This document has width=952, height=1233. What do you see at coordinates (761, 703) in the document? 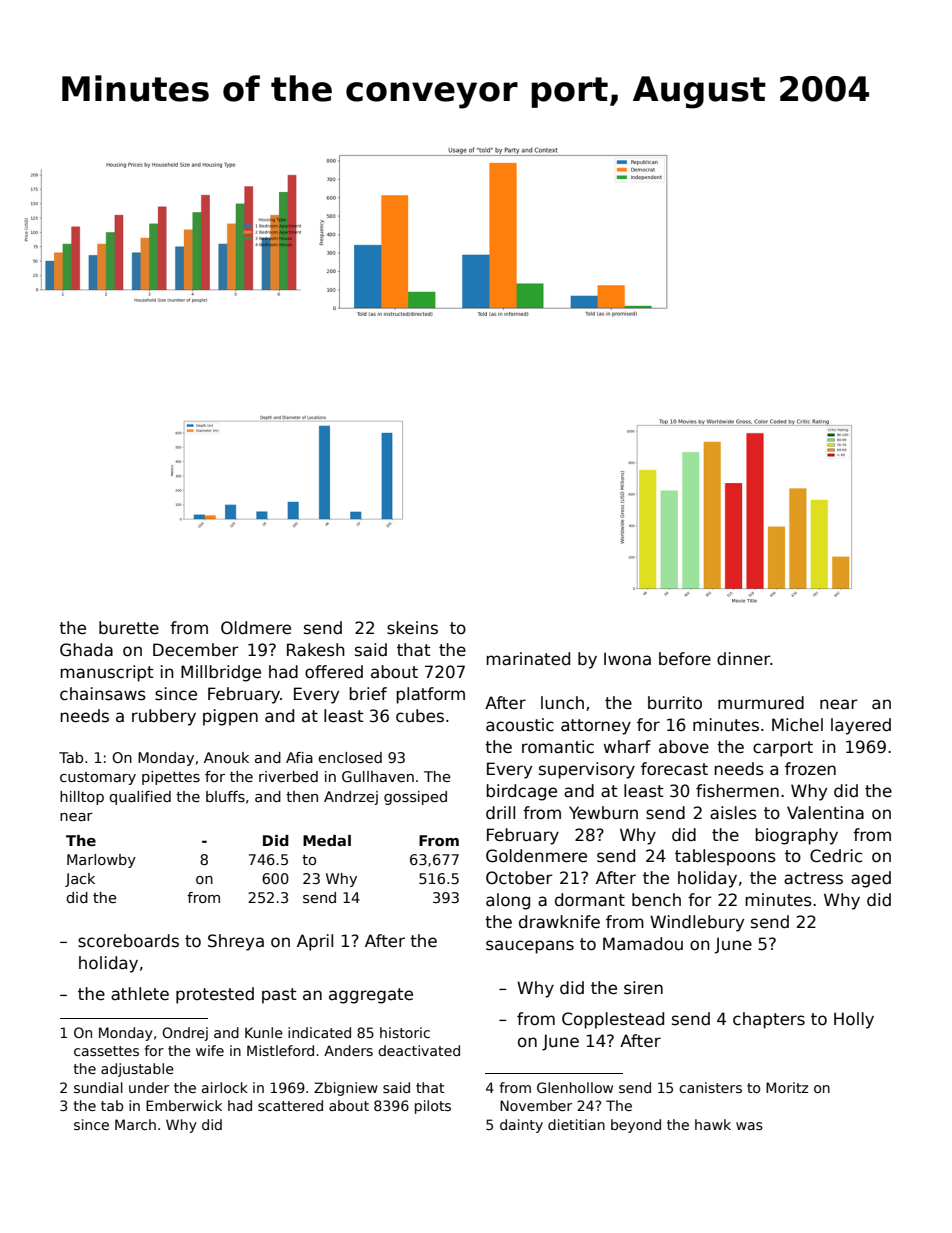
I see `murmured` at bounding box center [761, 703].
